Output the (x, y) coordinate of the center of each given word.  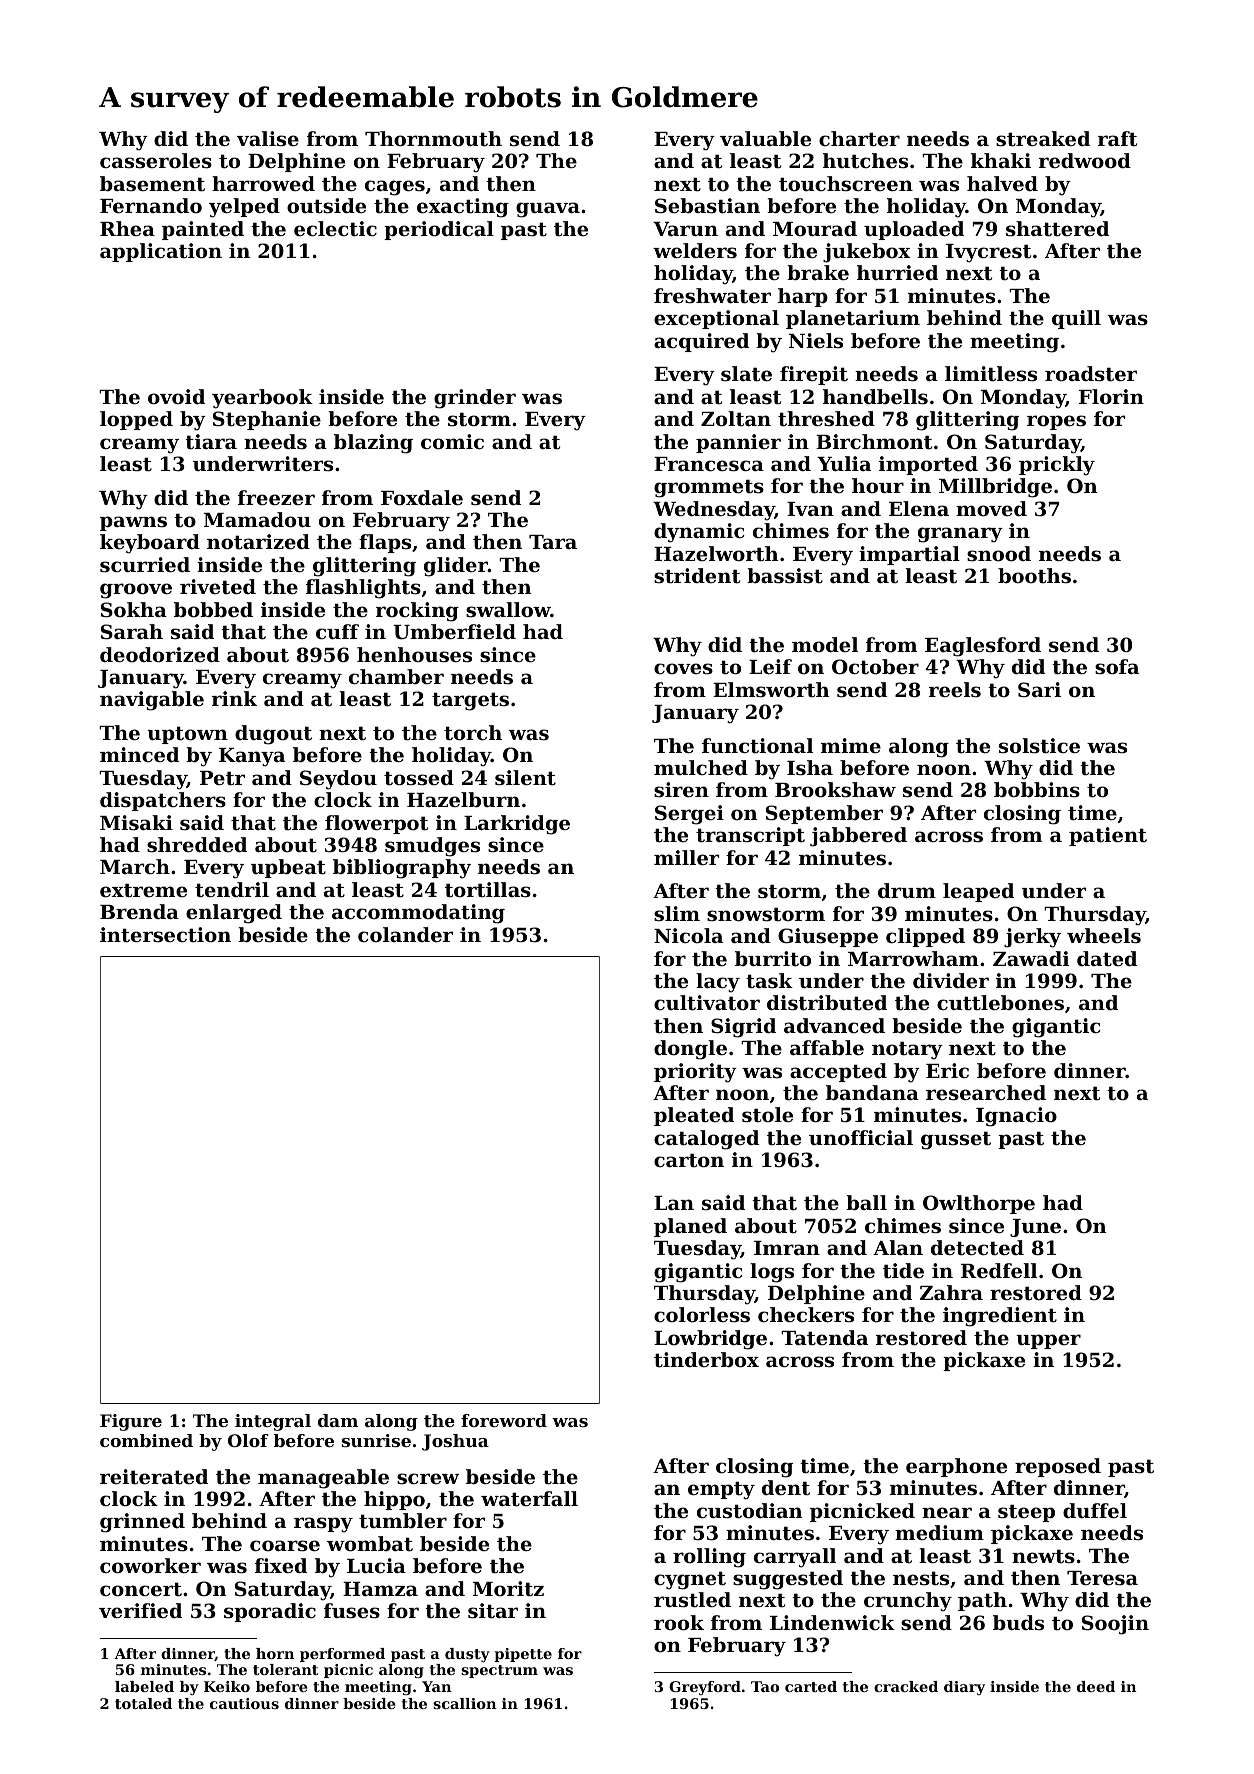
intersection (165, 935)
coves (683, 669)
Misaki (136, 822)
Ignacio (1016, 1117)
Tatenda (824, 1338)
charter (859, 139)
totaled (143, 1703)
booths (1034, 575)
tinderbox (706, 1360)
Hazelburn (463, 799)
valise (268, 139)
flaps (385, 543)
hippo (394, 1500)
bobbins (1037, 790)
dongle (690, 1050)
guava (548, 210)
